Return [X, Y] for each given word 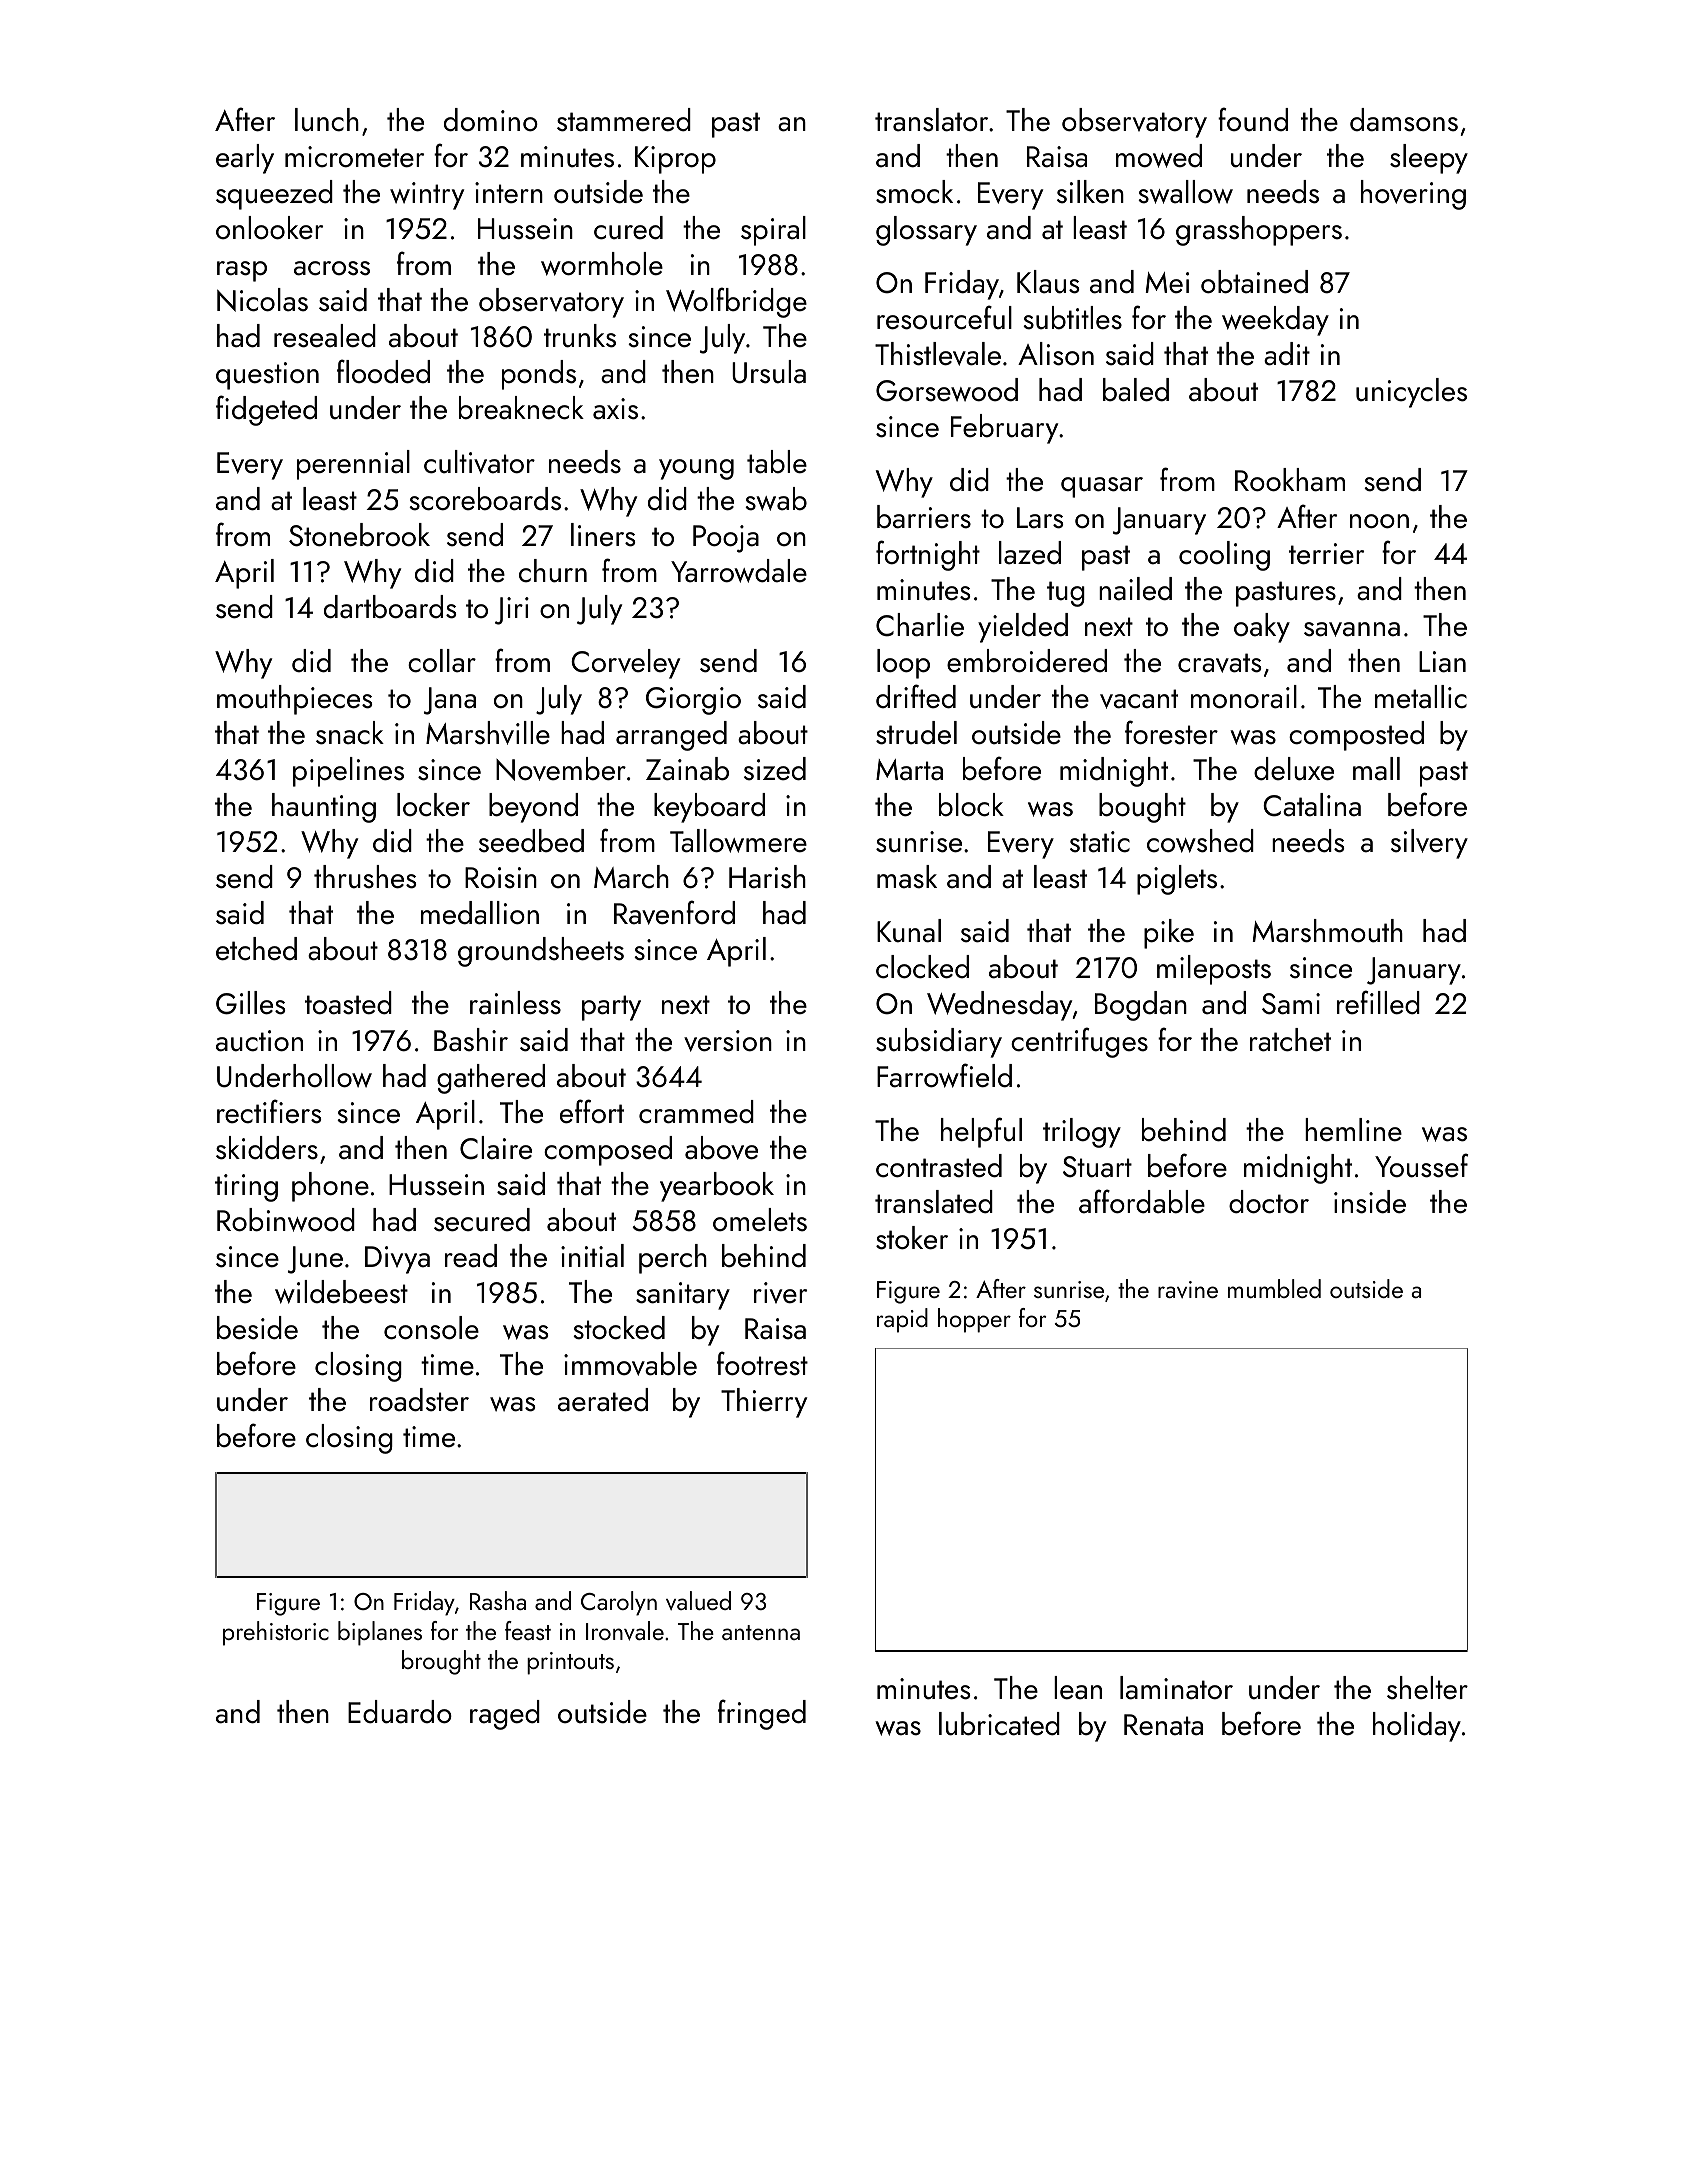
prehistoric [276, 1633]
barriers [924, 517]
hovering [1413, 195]
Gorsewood [947, 390]
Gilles [250, 1003]
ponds [539, 375]
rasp [242, 271]
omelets [760, 1220]
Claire [496, 1148]
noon [1379, 521]
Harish [767, 877]
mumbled [1274, 1288]
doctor [1269, 1202]
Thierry [764, 1403]
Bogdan [1141, 1006]
